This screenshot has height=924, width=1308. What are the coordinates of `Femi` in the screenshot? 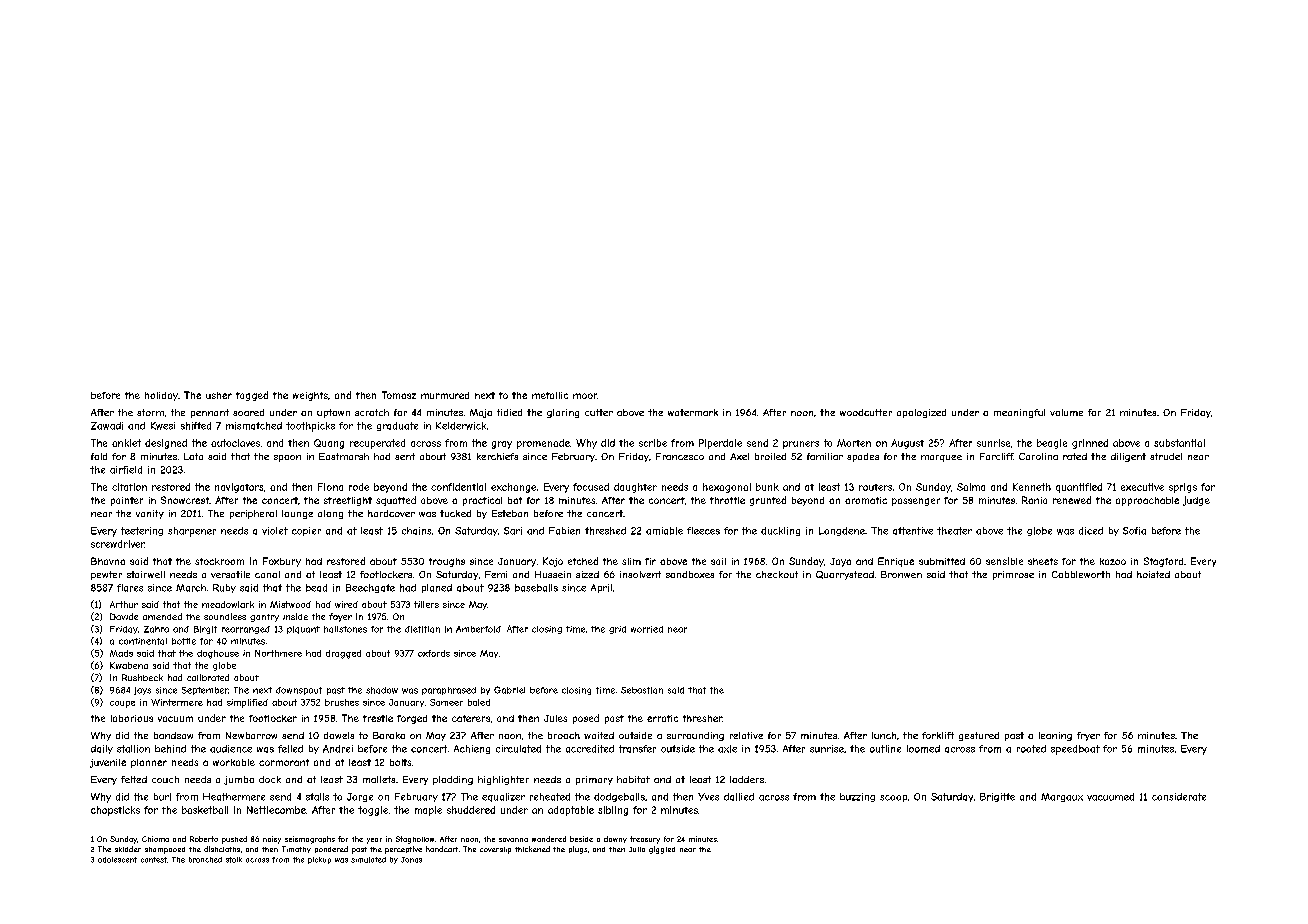 It's located at (496, 574).
